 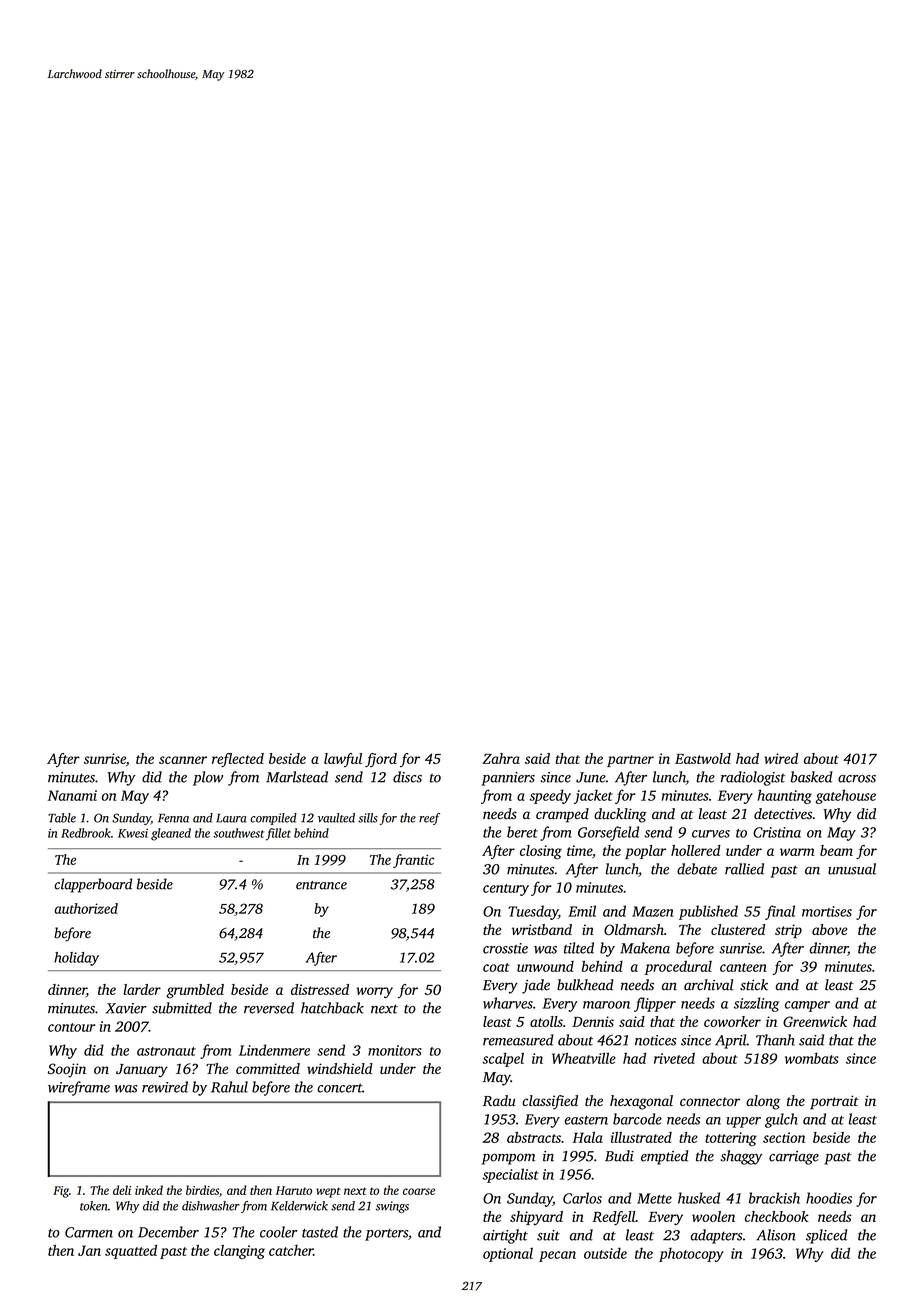 I want to click on June, so click(x=591, y=777).
